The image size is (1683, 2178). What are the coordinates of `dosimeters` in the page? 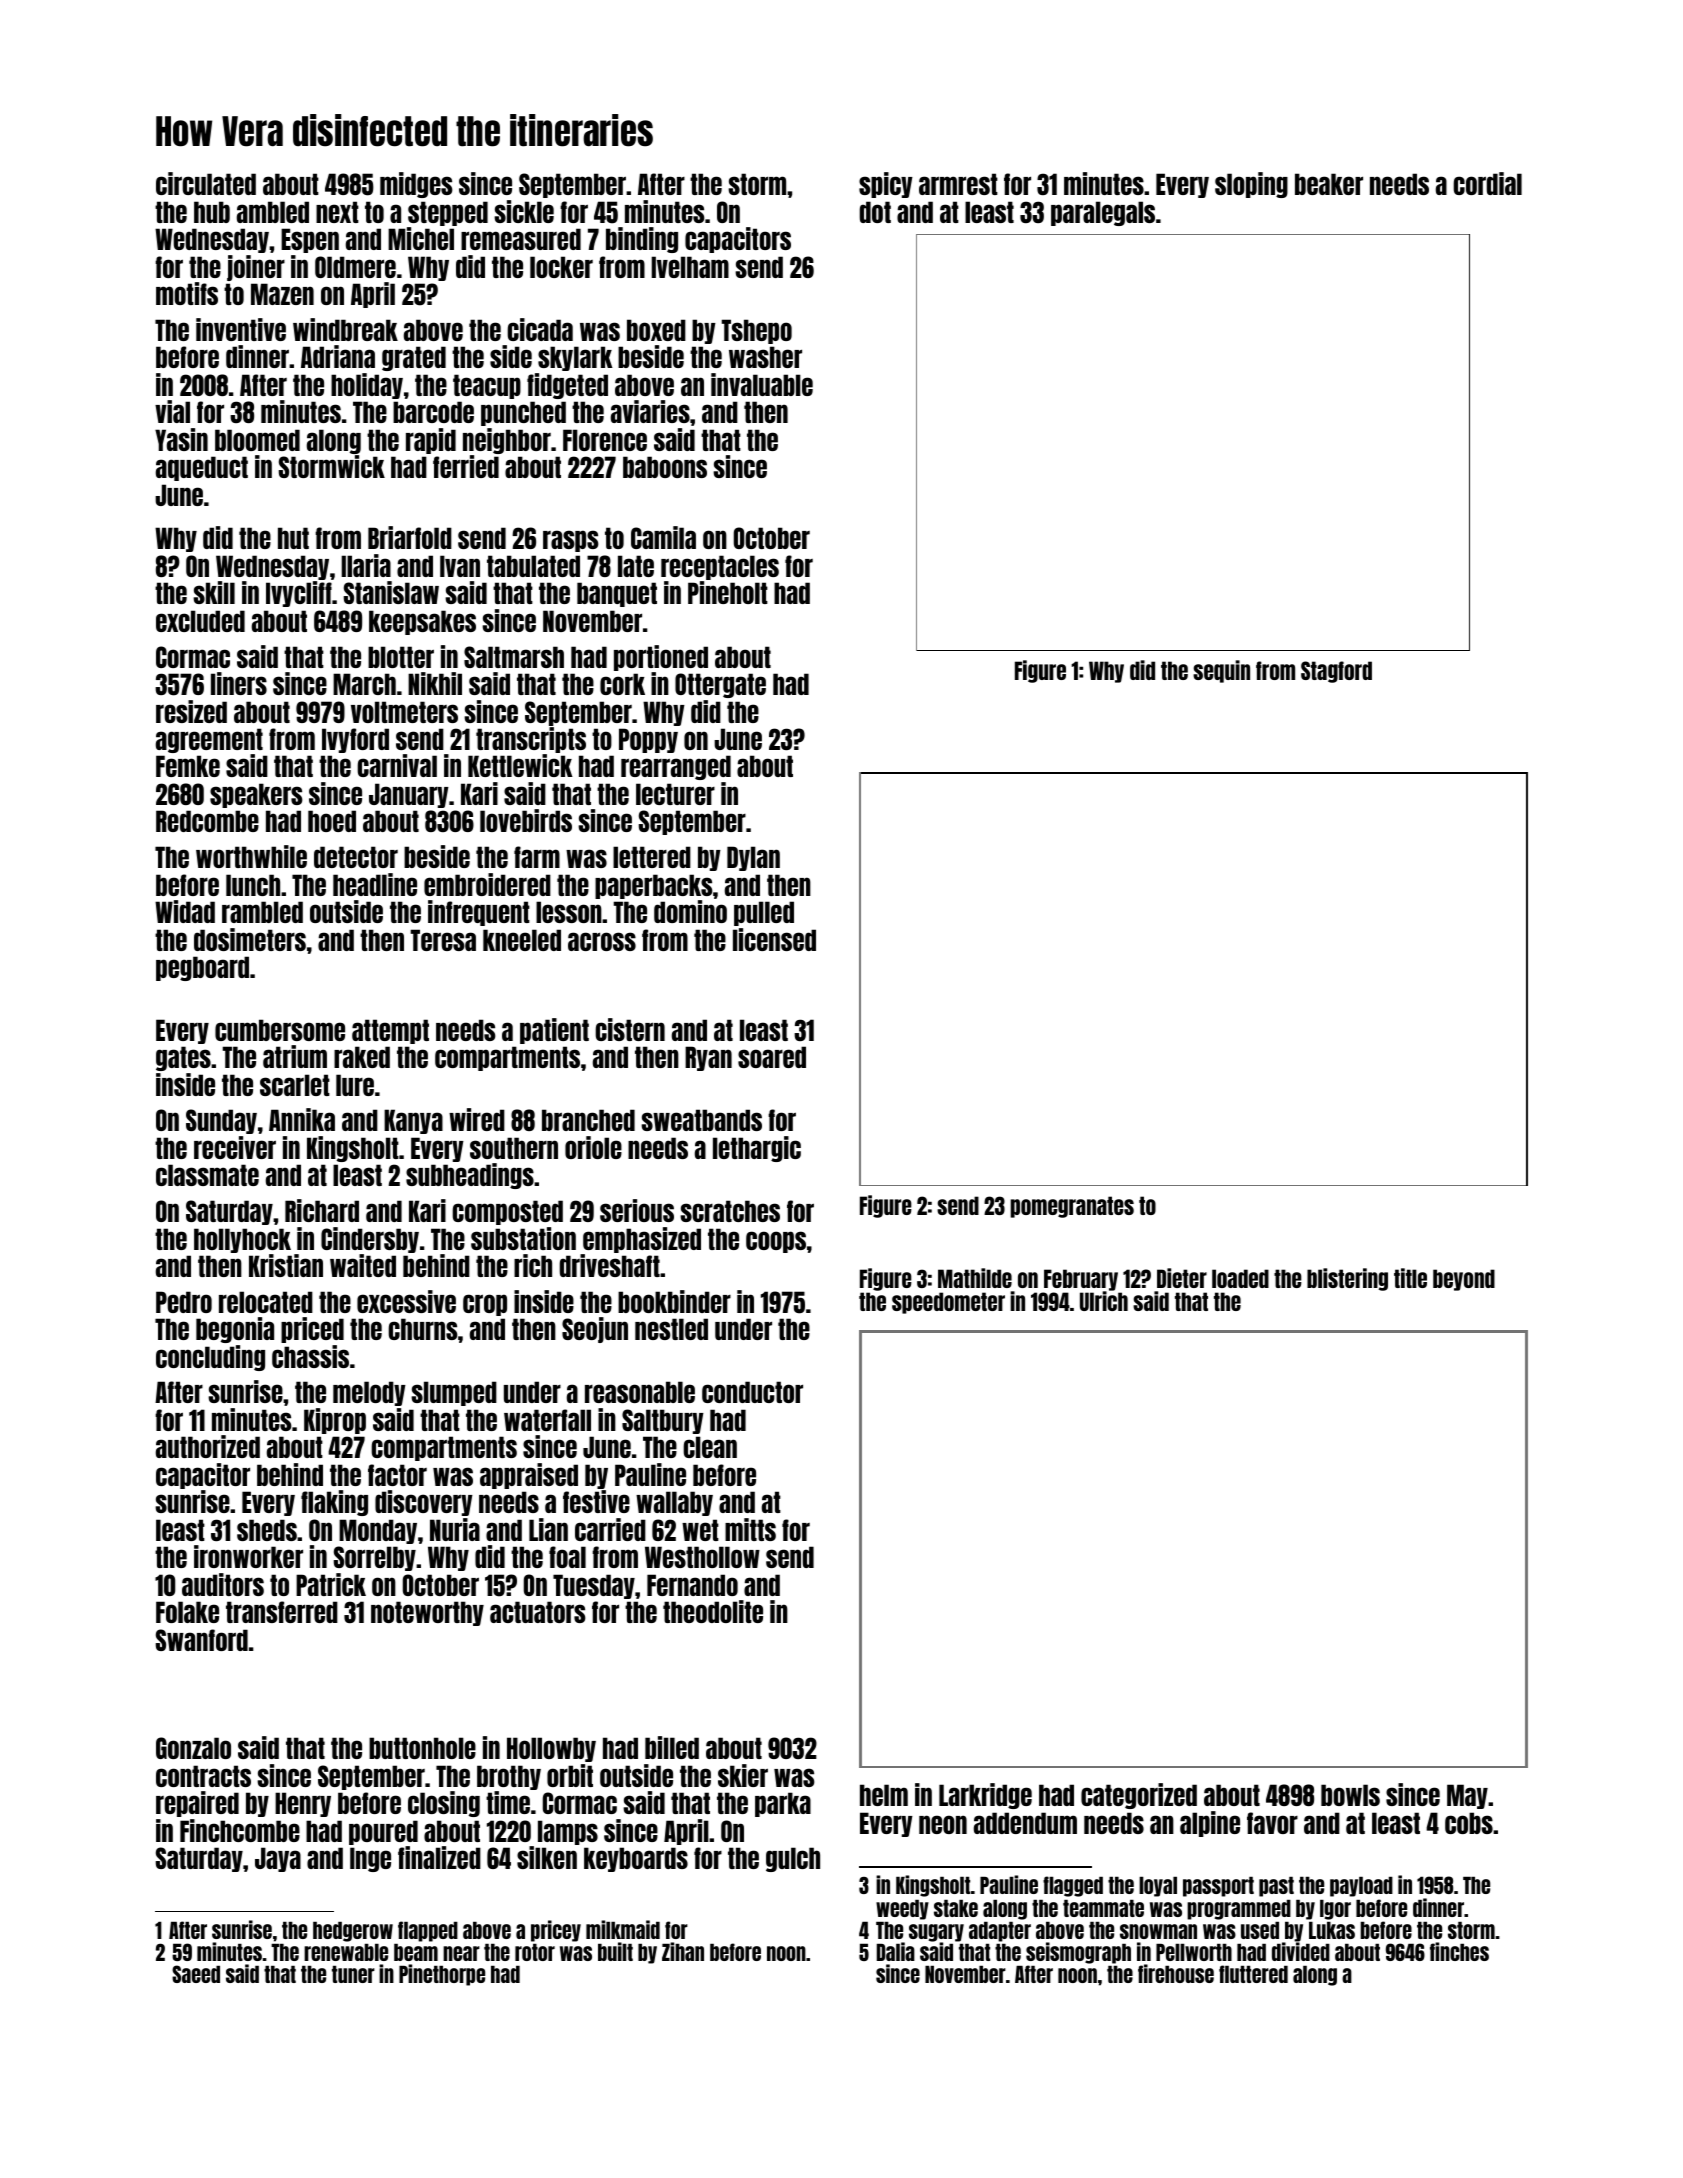 It's located at (250, 939).
